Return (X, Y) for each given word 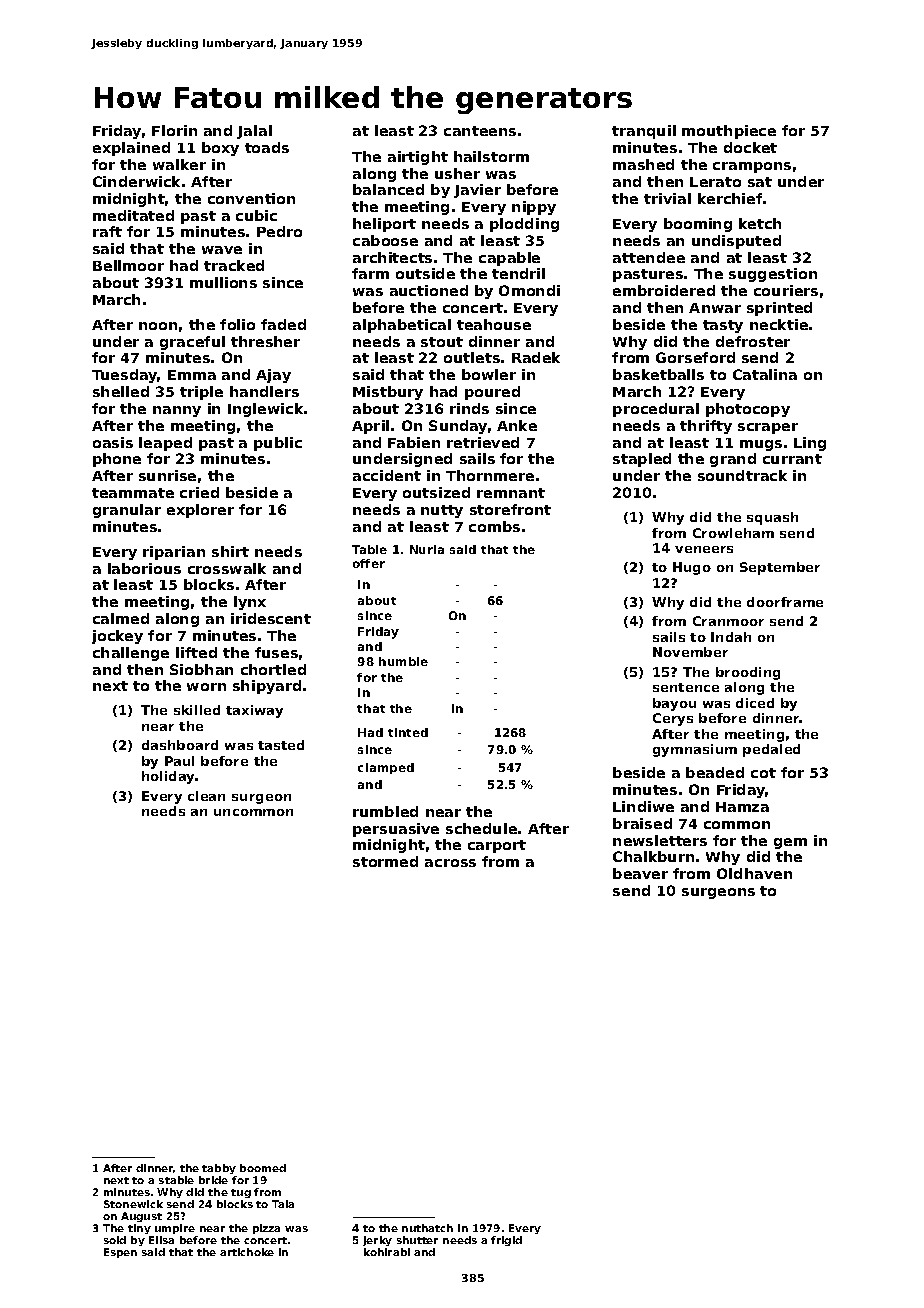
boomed (263, 1168)
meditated (133, 215)
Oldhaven (754, 873)
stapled (642, 460)
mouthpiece (729, 132)
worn (206, 687)
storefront (510, 509)
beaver (640, 873)
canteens (480, 131)
